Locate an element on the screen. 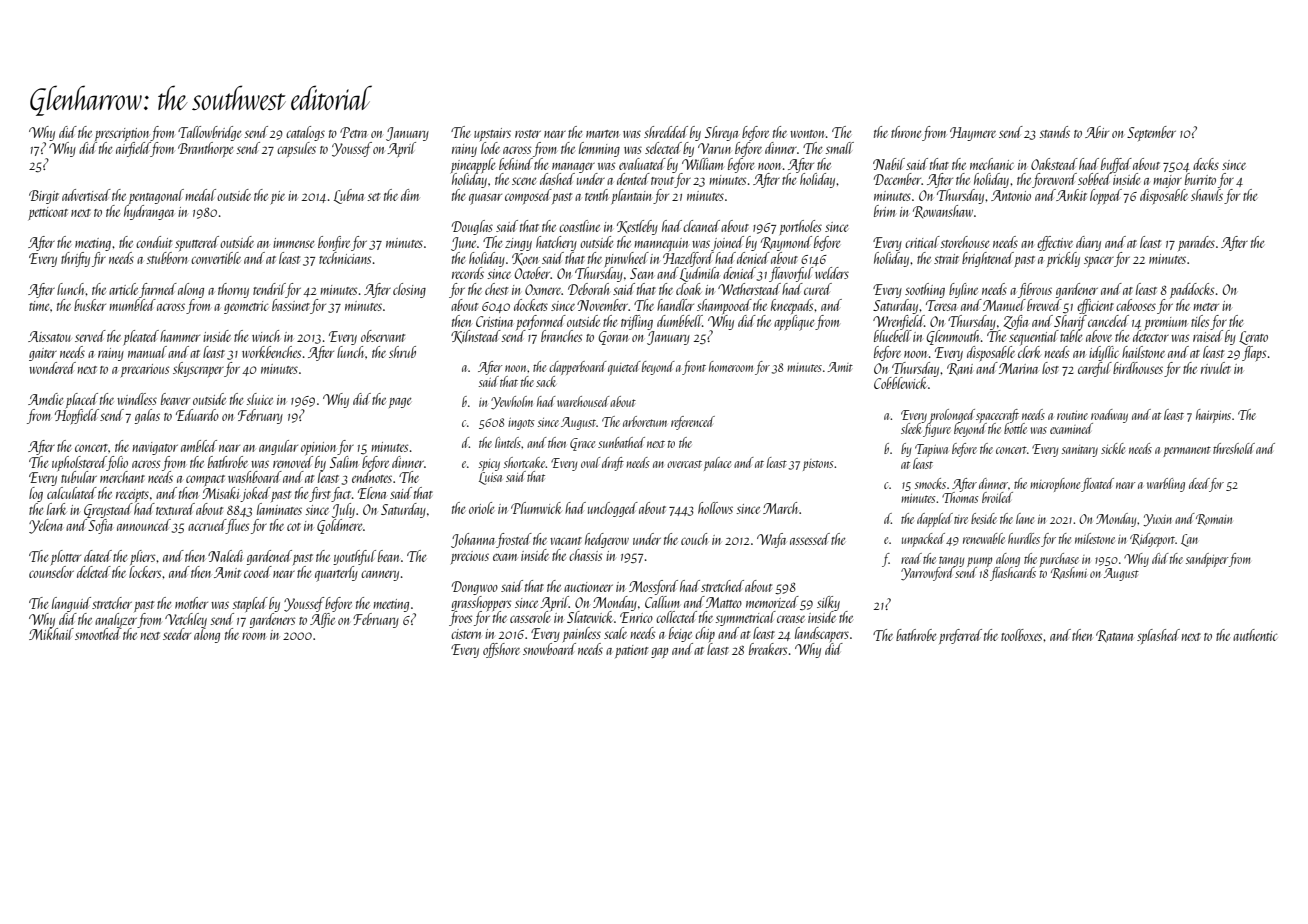 Image resolution: width=1308 pixels, height=924 pixels. Cristina is located at coordinates (494, 321).
